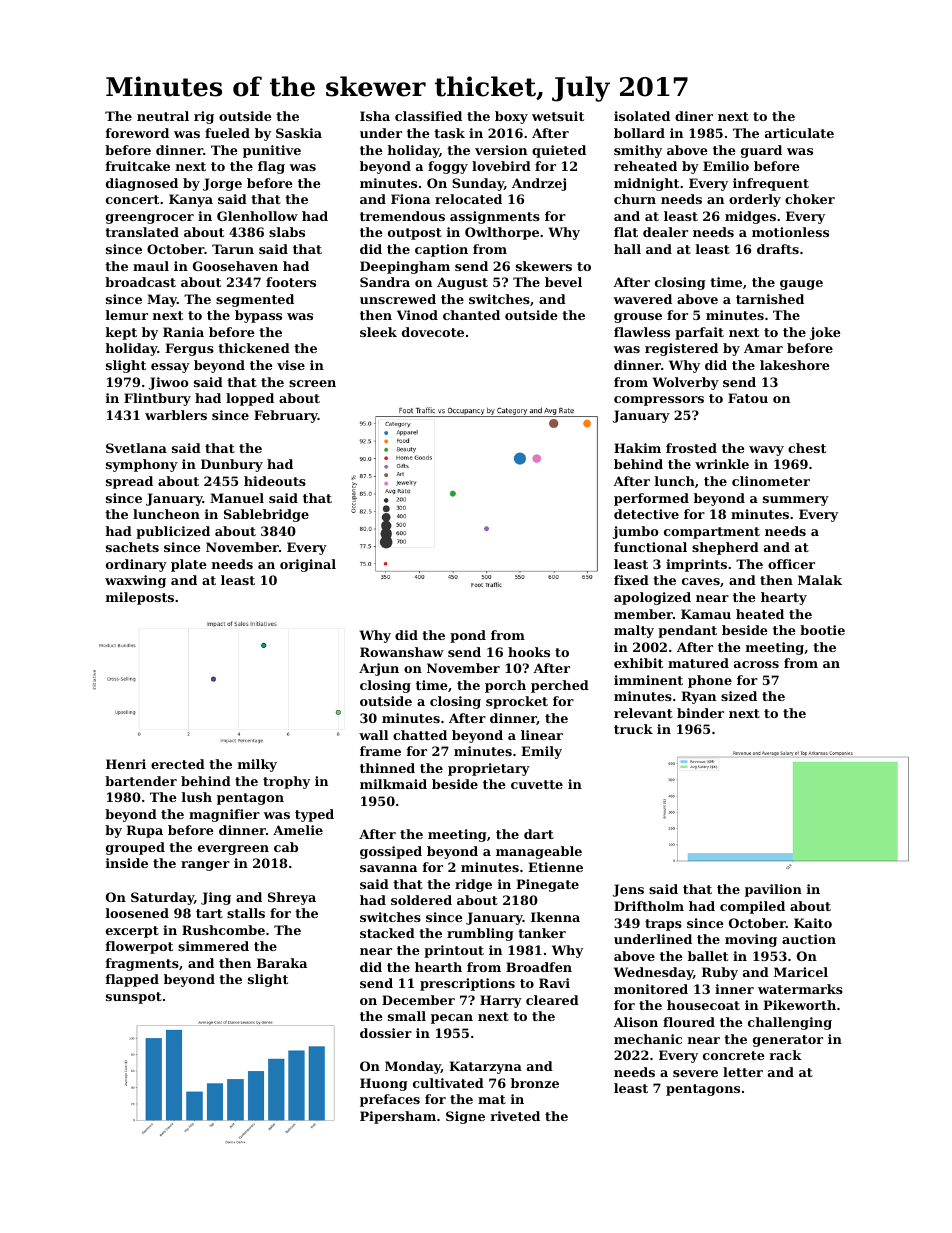 The image size is (952, 1233). I want to click on bootie, so click(822, 630).
